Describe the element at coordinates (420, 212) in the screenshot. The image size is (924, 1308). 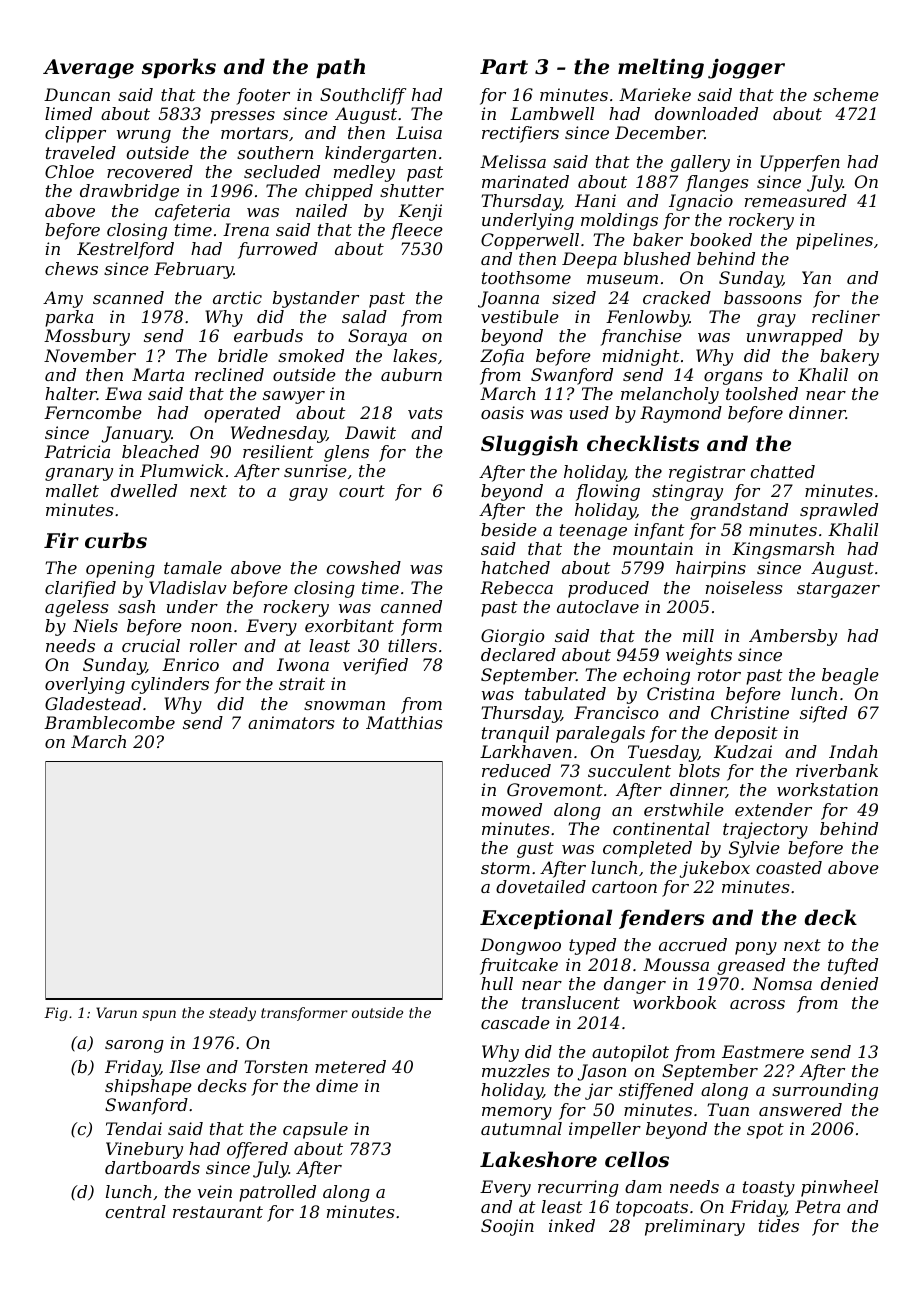
I see `Kenji` at that location.
